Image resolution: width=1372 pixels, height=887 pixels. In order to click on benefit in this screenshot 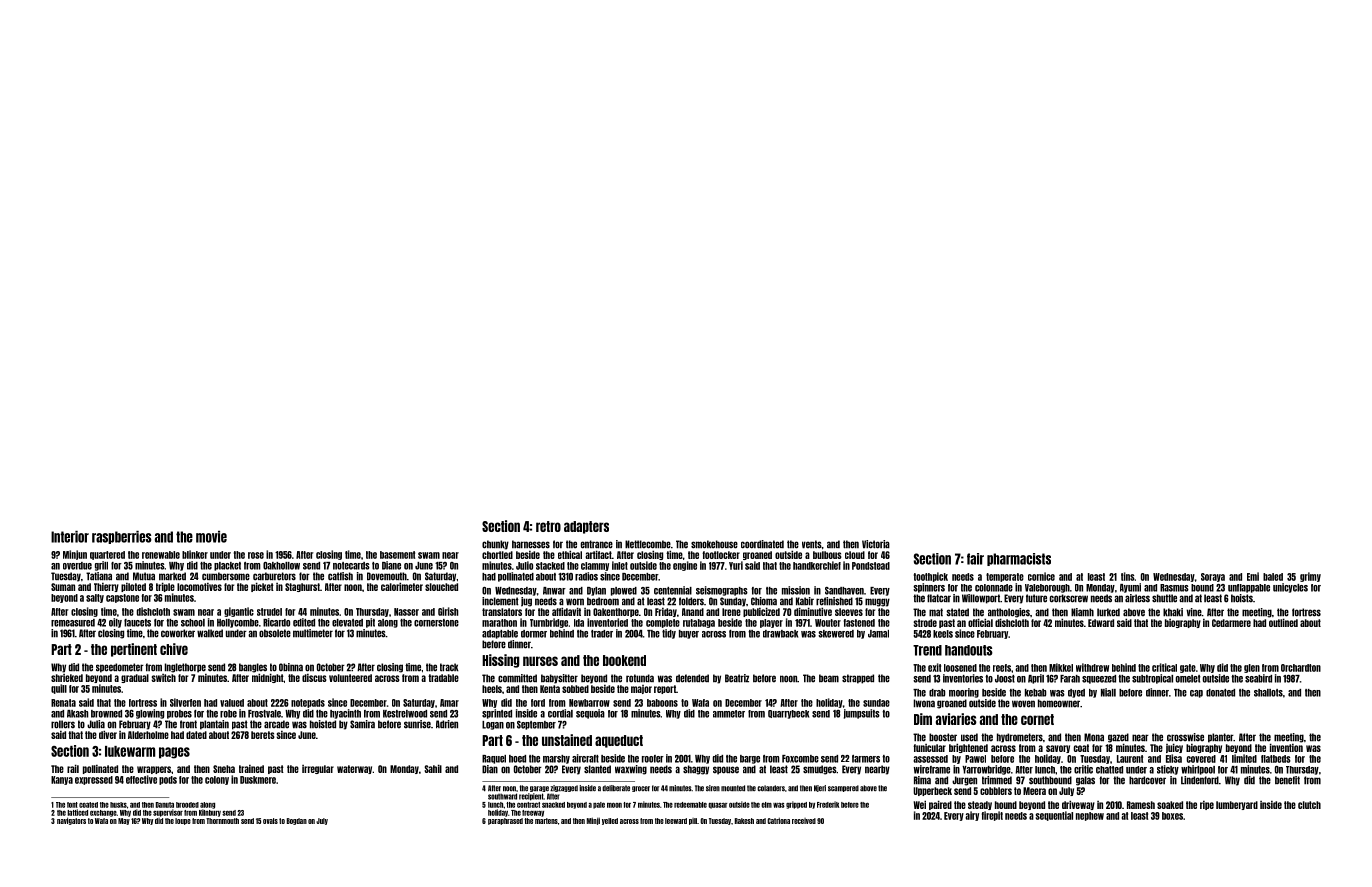, I will do `click(1287, 780)`.
